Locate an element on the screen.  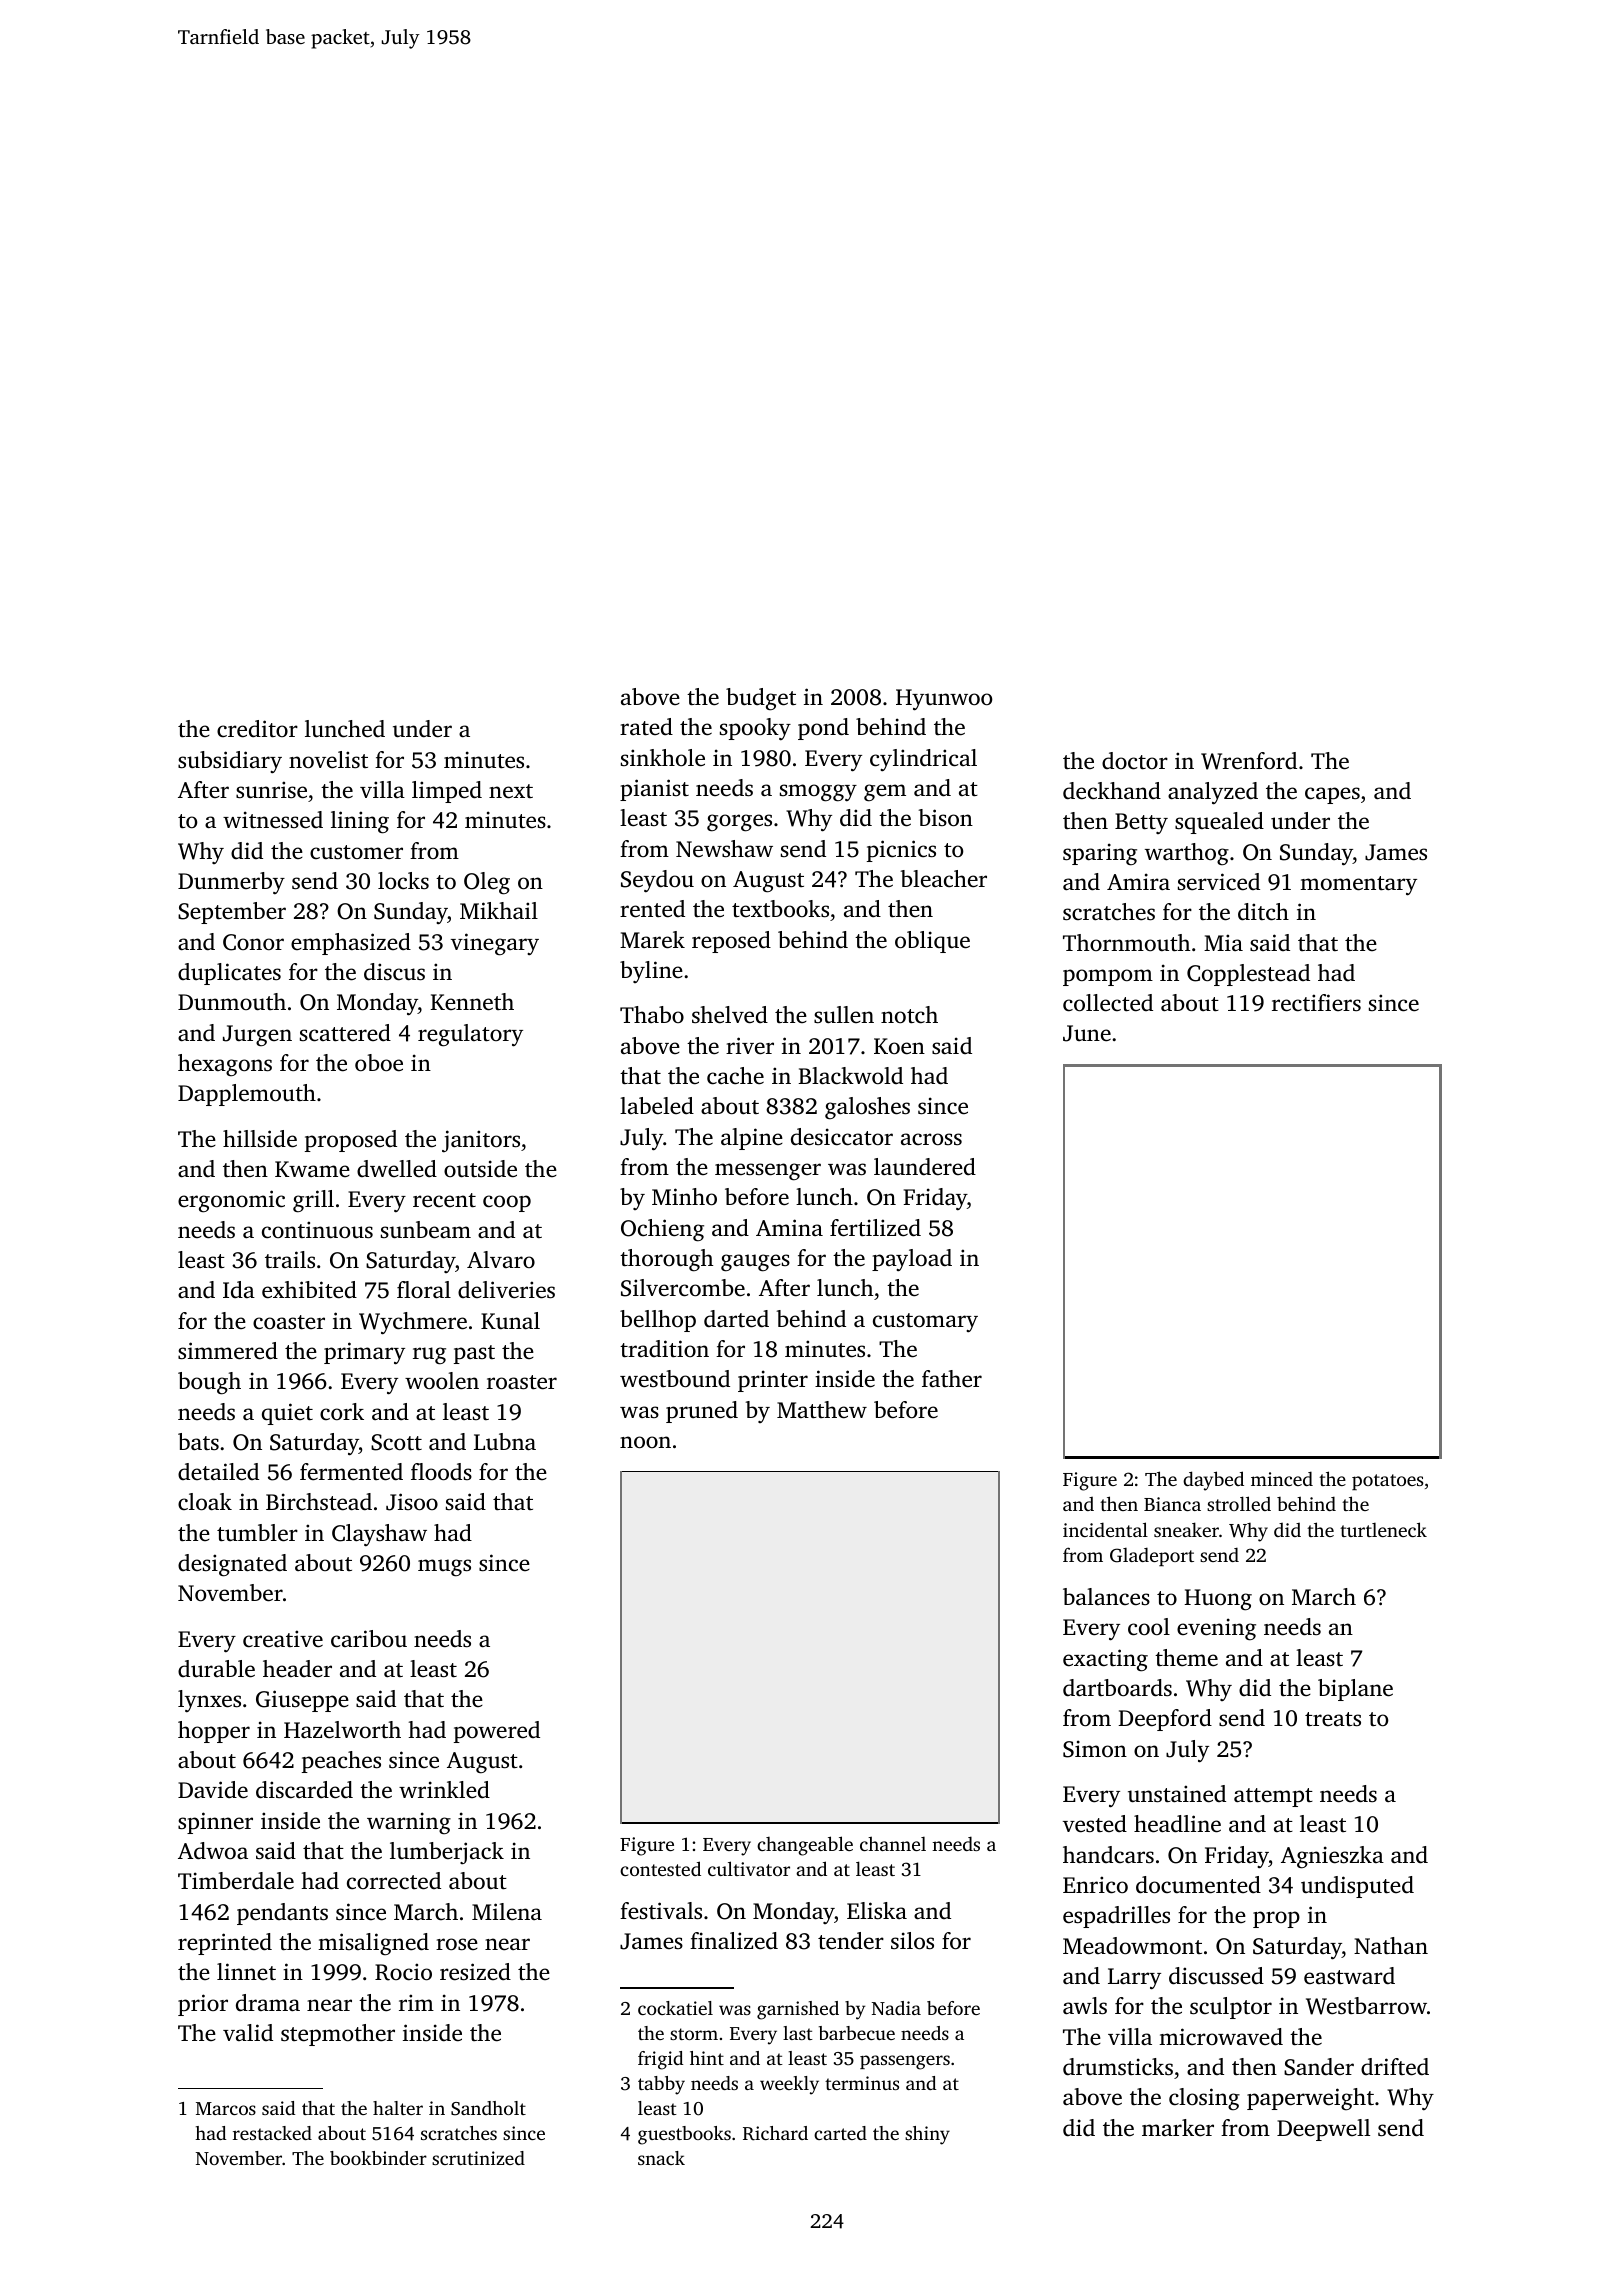
tender is located at coordinates (851, 1941).
